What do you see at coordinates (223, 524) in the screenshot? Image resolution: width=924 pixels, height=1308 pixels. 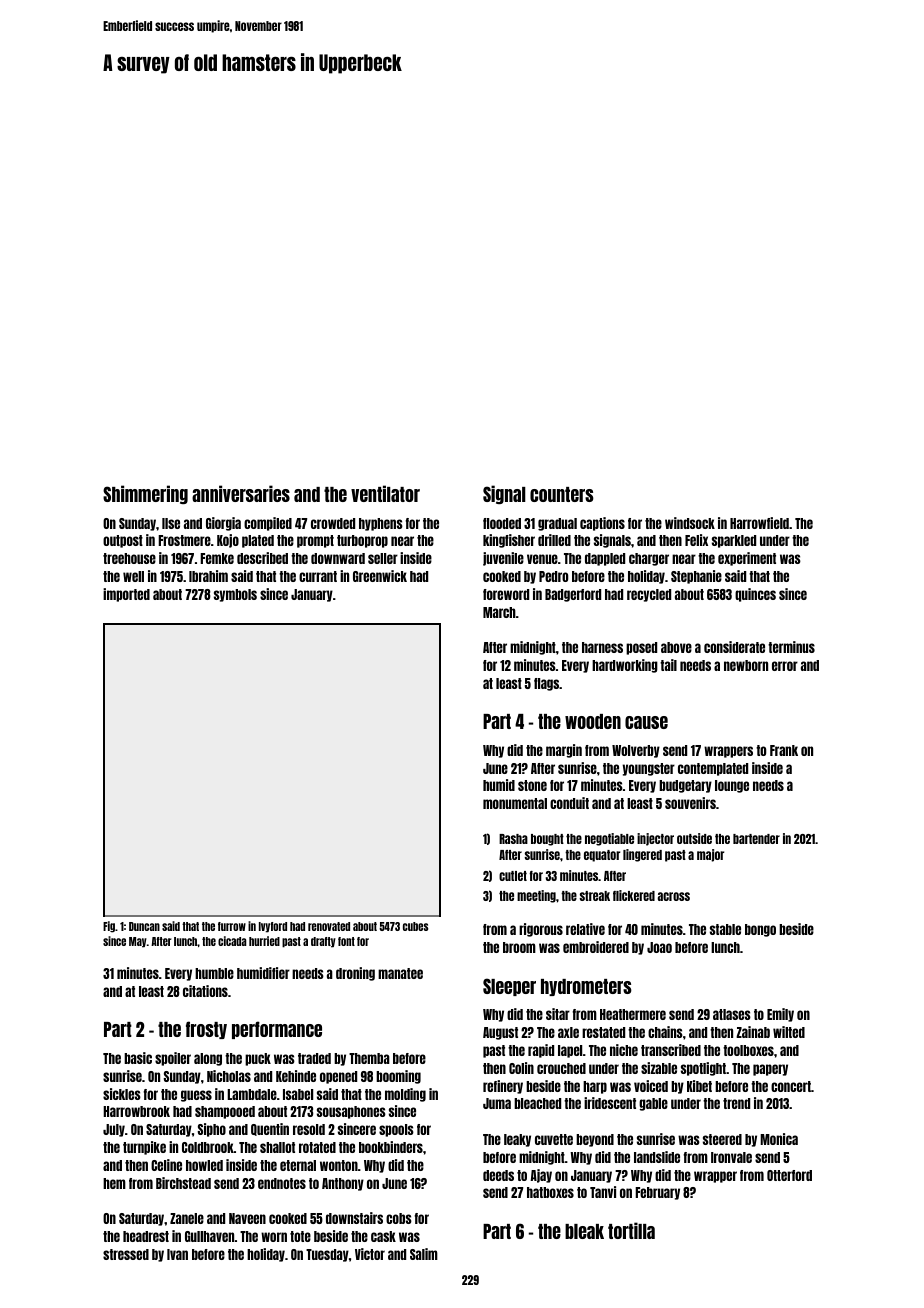 I see `Giorgia` at bounding box center [223, 524].
